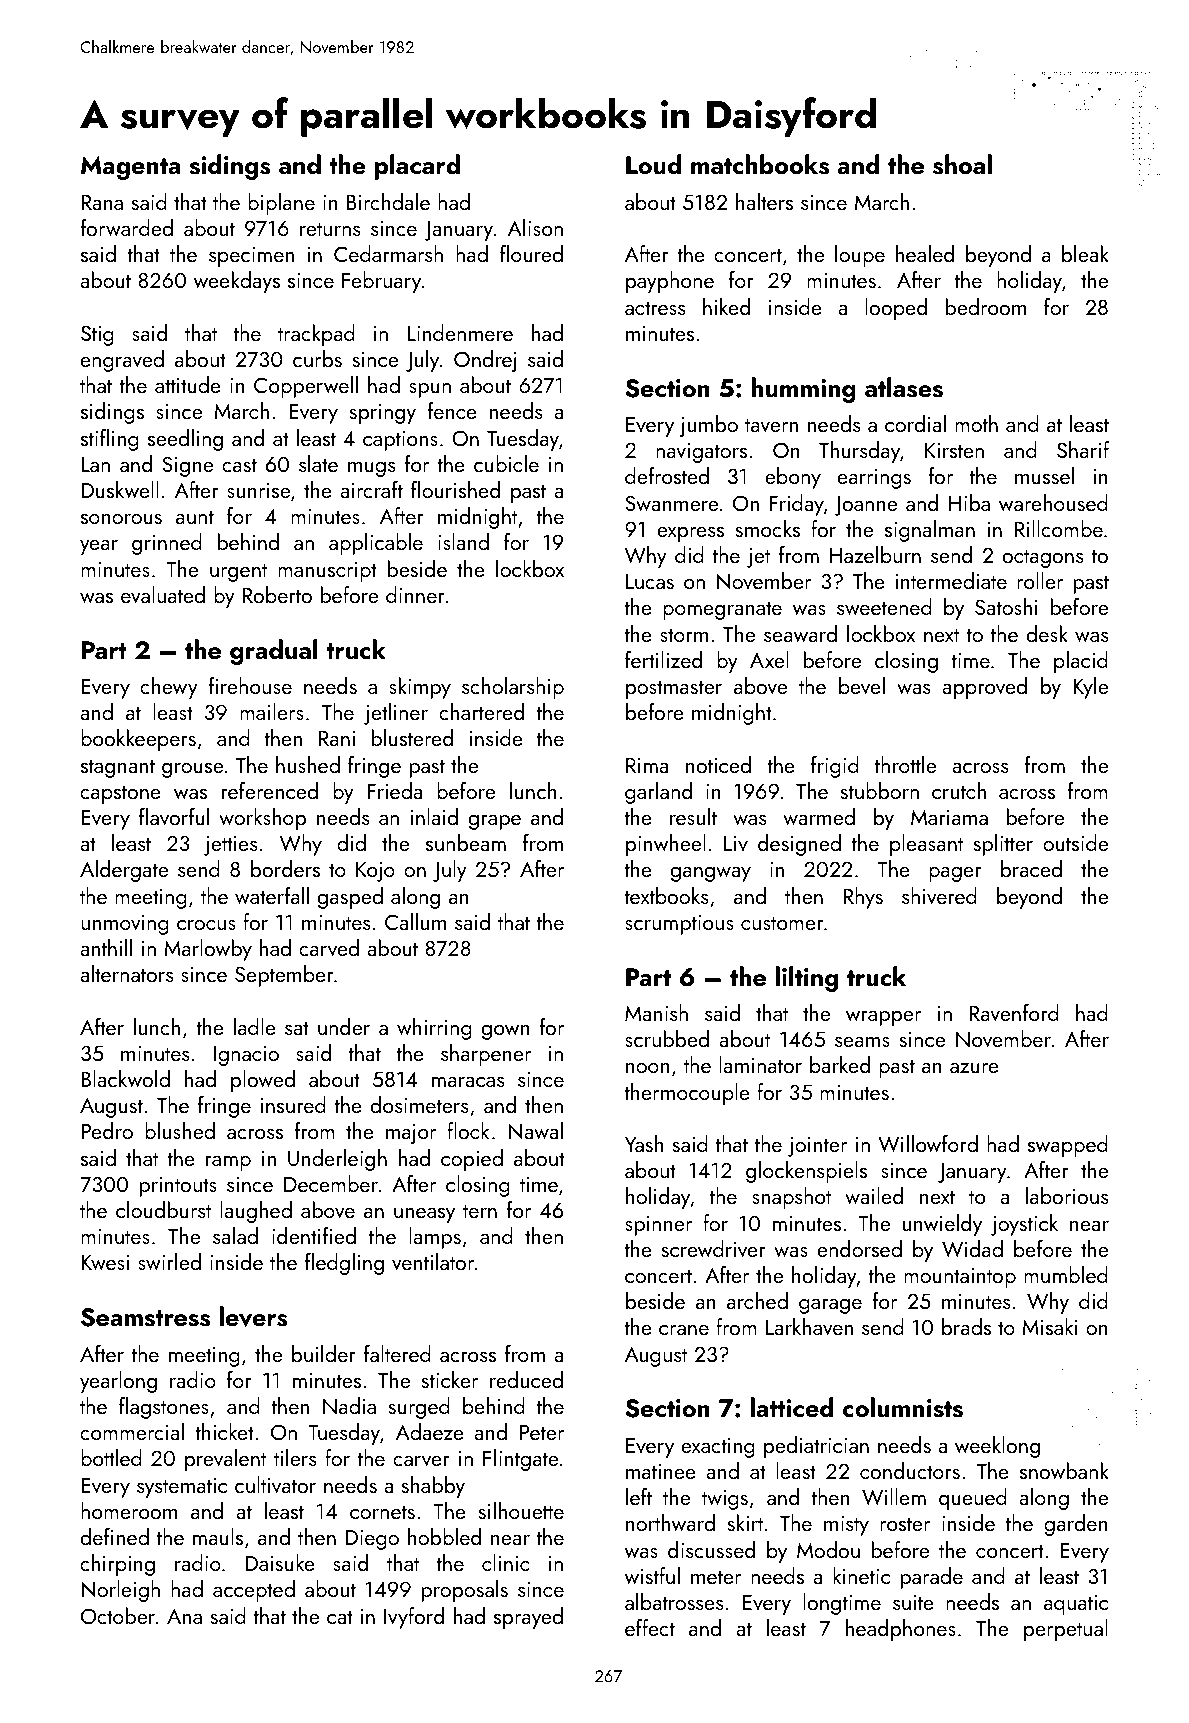 Image resolution: width=1189 pixels, height=1723 pixels. I want to click on moth, so click(976, 423).
